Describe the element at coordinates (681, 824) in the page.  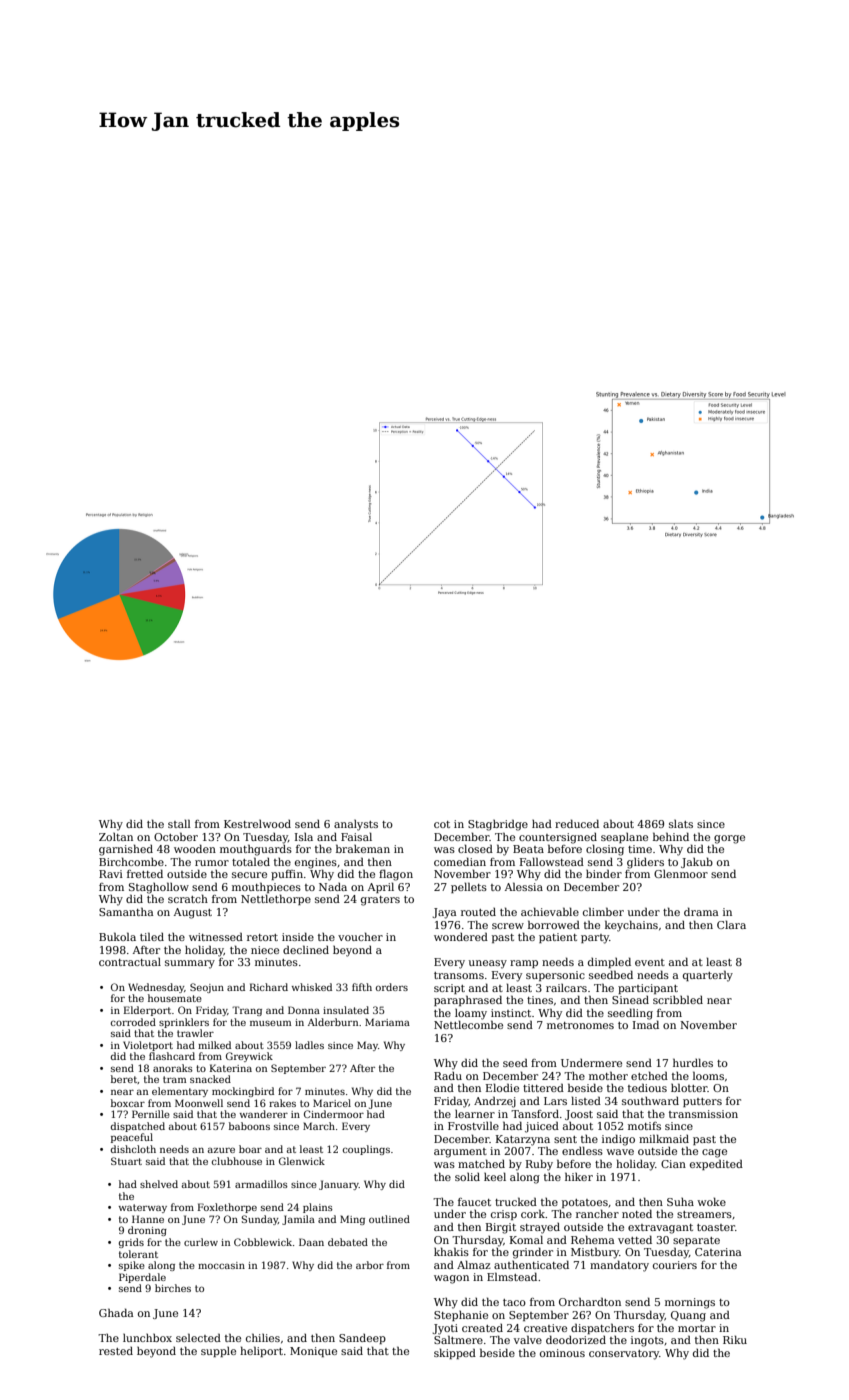
I see `slats` at that location.
